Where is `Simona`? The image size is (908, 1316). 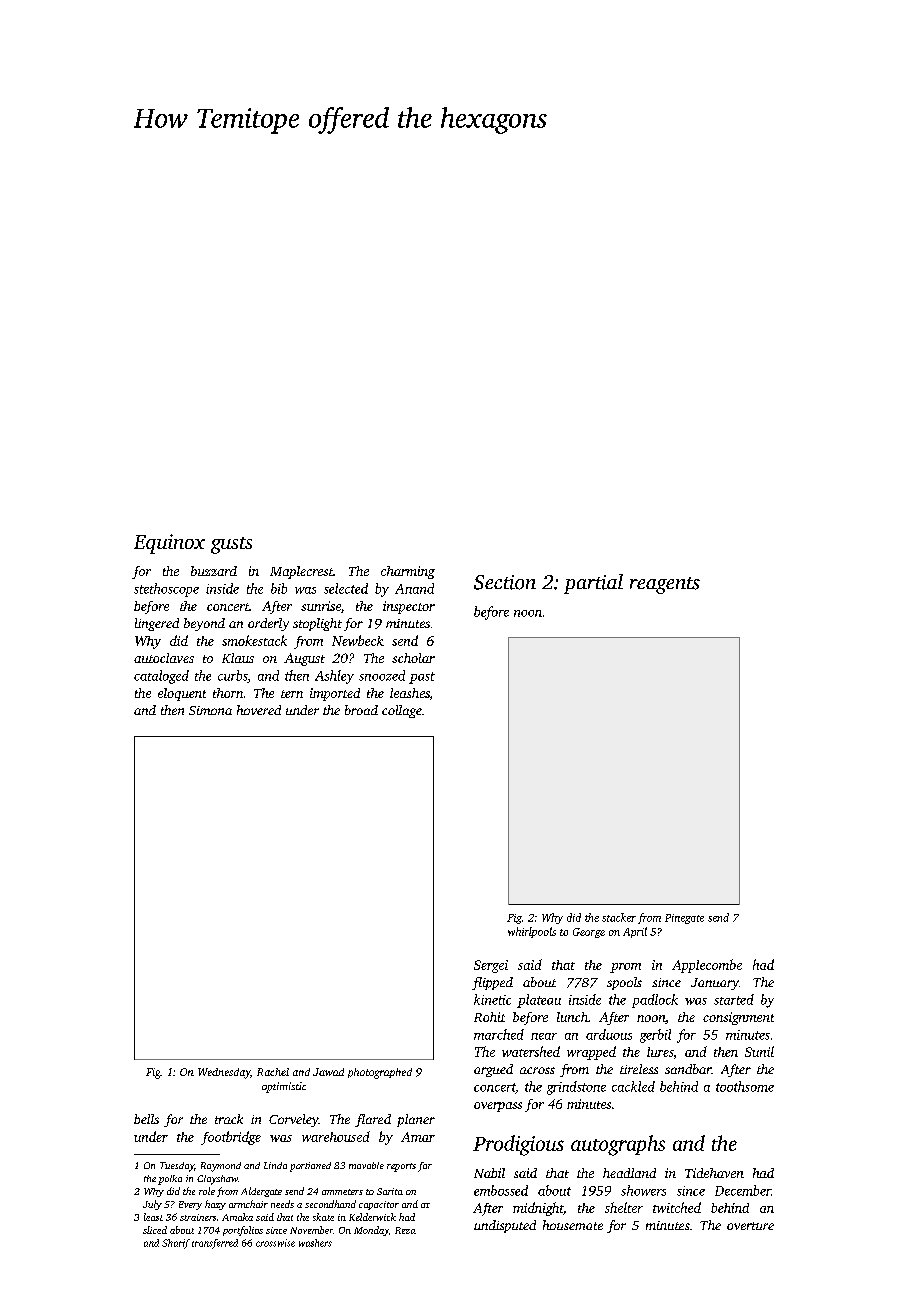 Simona is located at coordinates (210, 710).
